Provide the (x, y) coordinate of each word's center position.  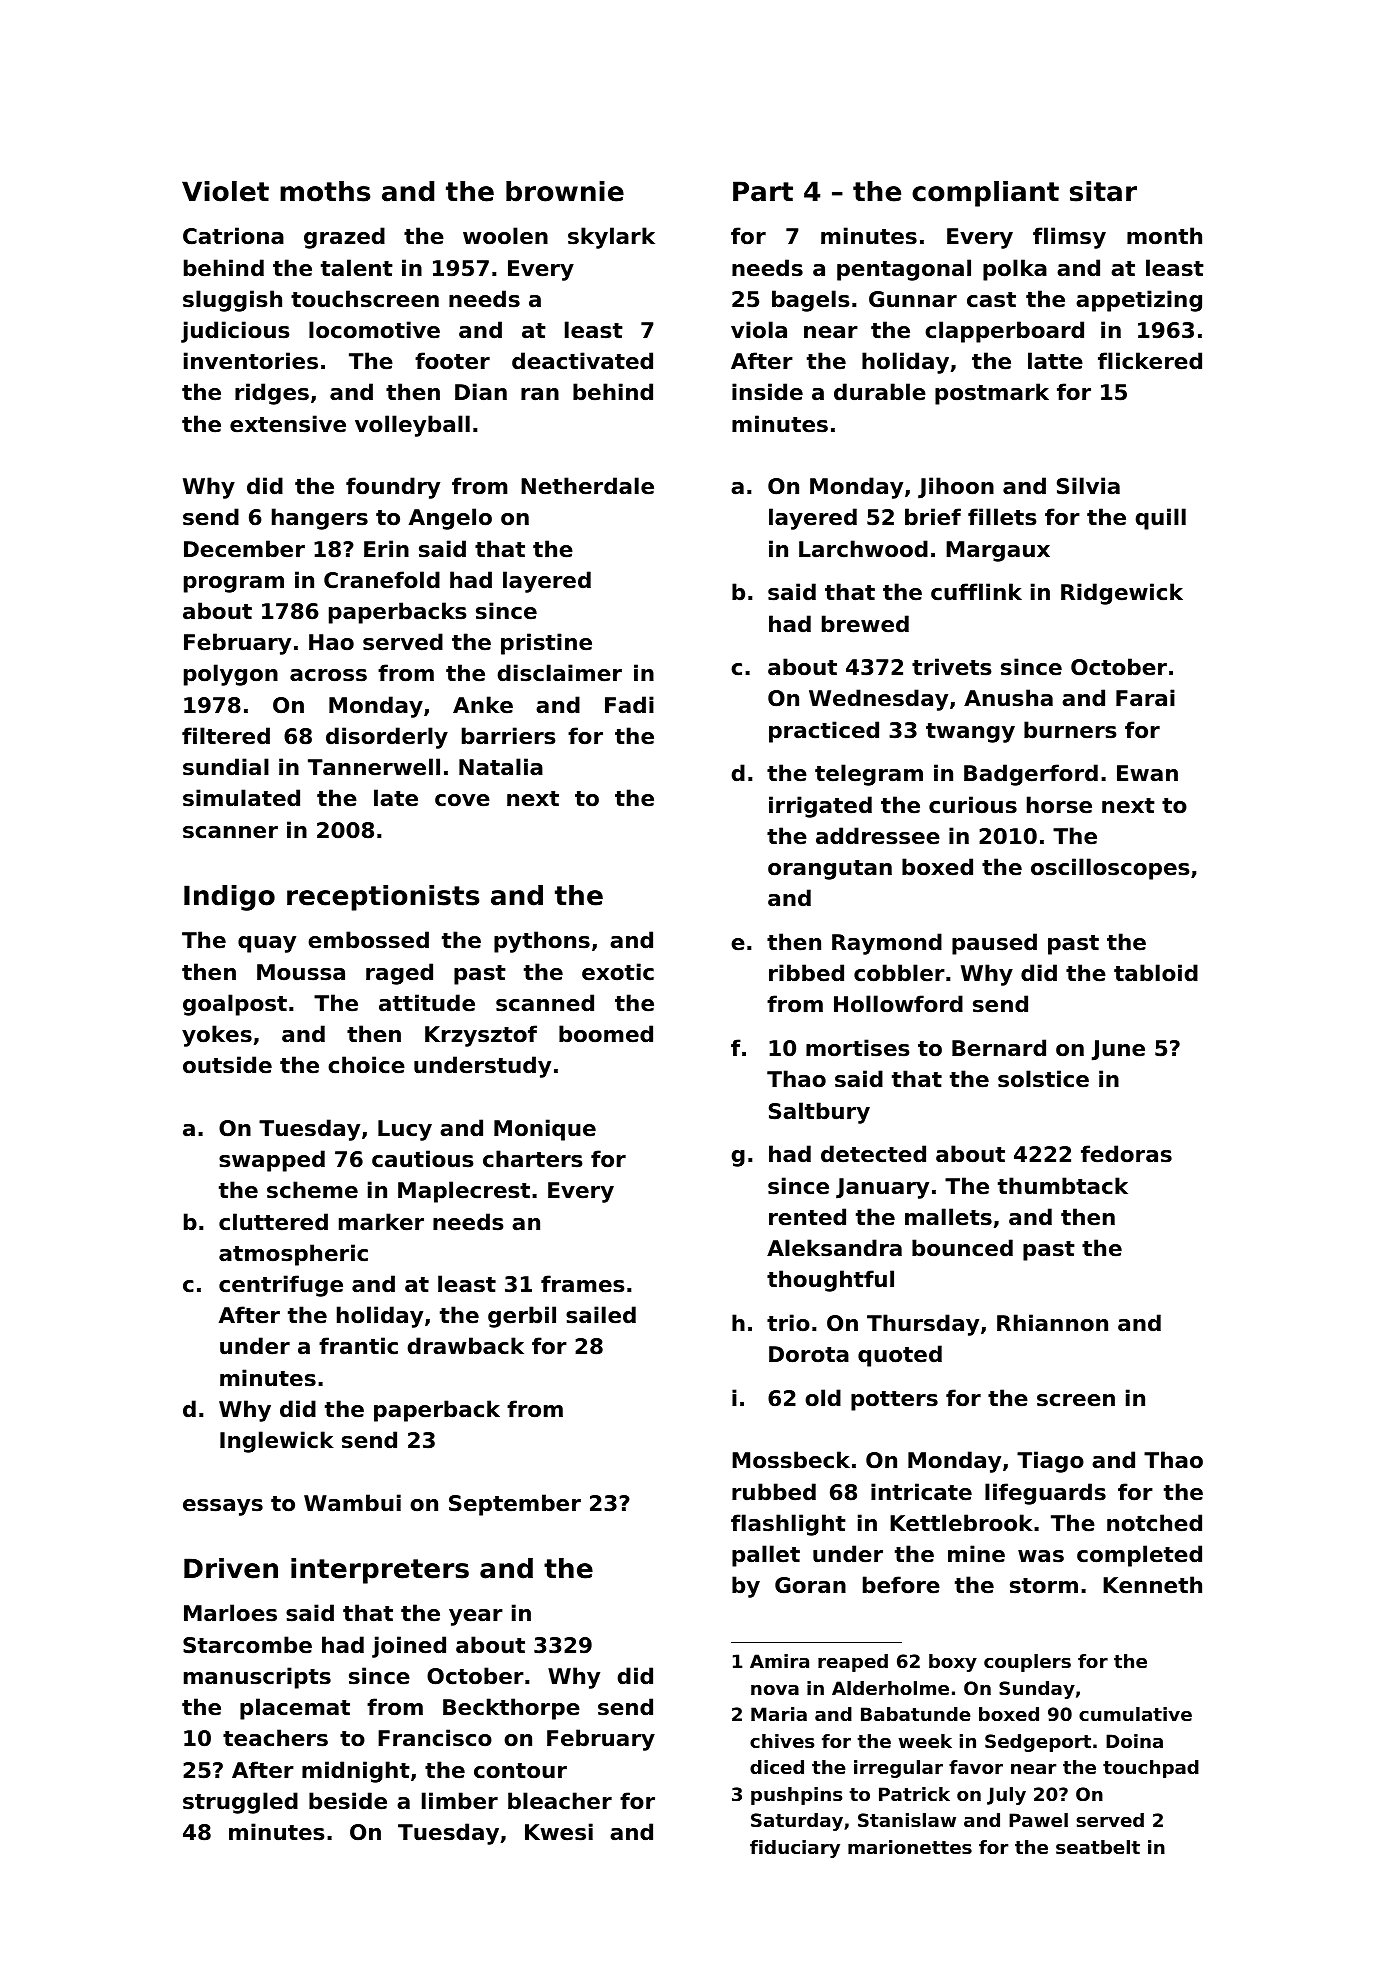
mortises (858, 1048)
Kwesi (559, 1832)
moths (325, 191)
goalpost (235, 1005)
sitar (1103, 191)
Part (763, 191)
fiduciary (795, 1849)
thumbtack (1063, 1186)
